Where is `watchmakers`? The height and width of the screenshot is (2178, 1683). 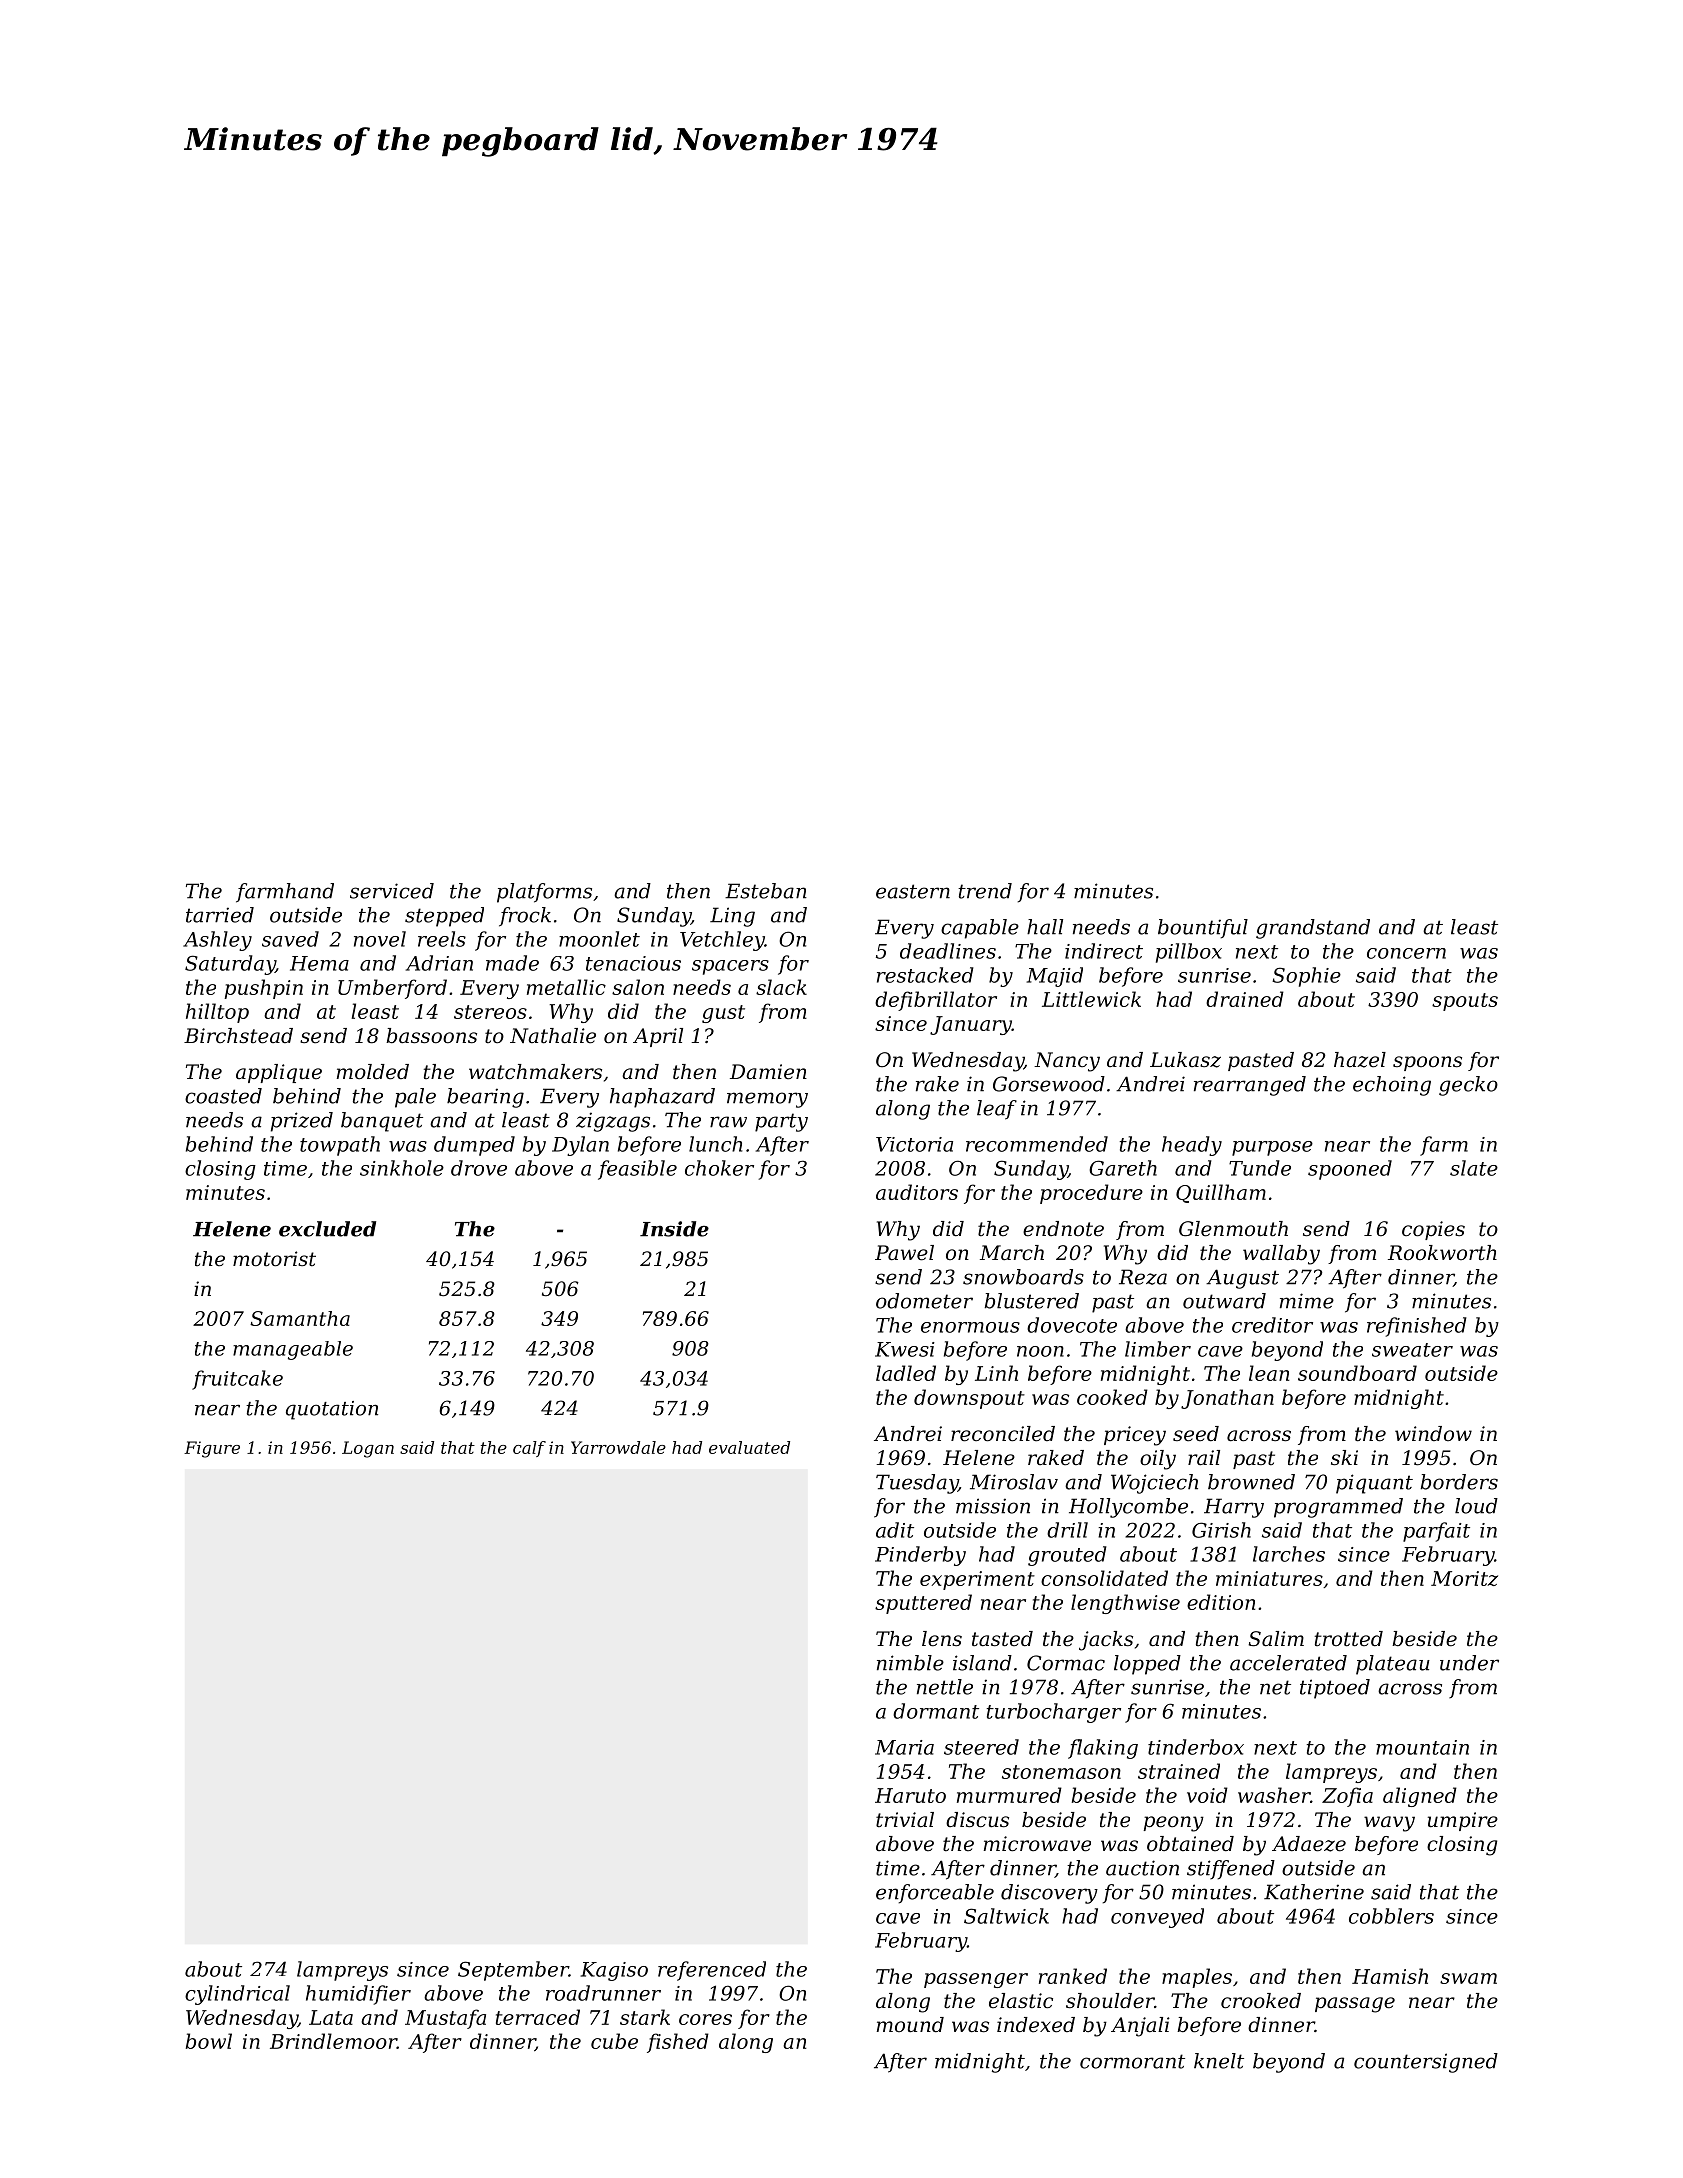 watchmakers is located at coordinates (535, 1072).
